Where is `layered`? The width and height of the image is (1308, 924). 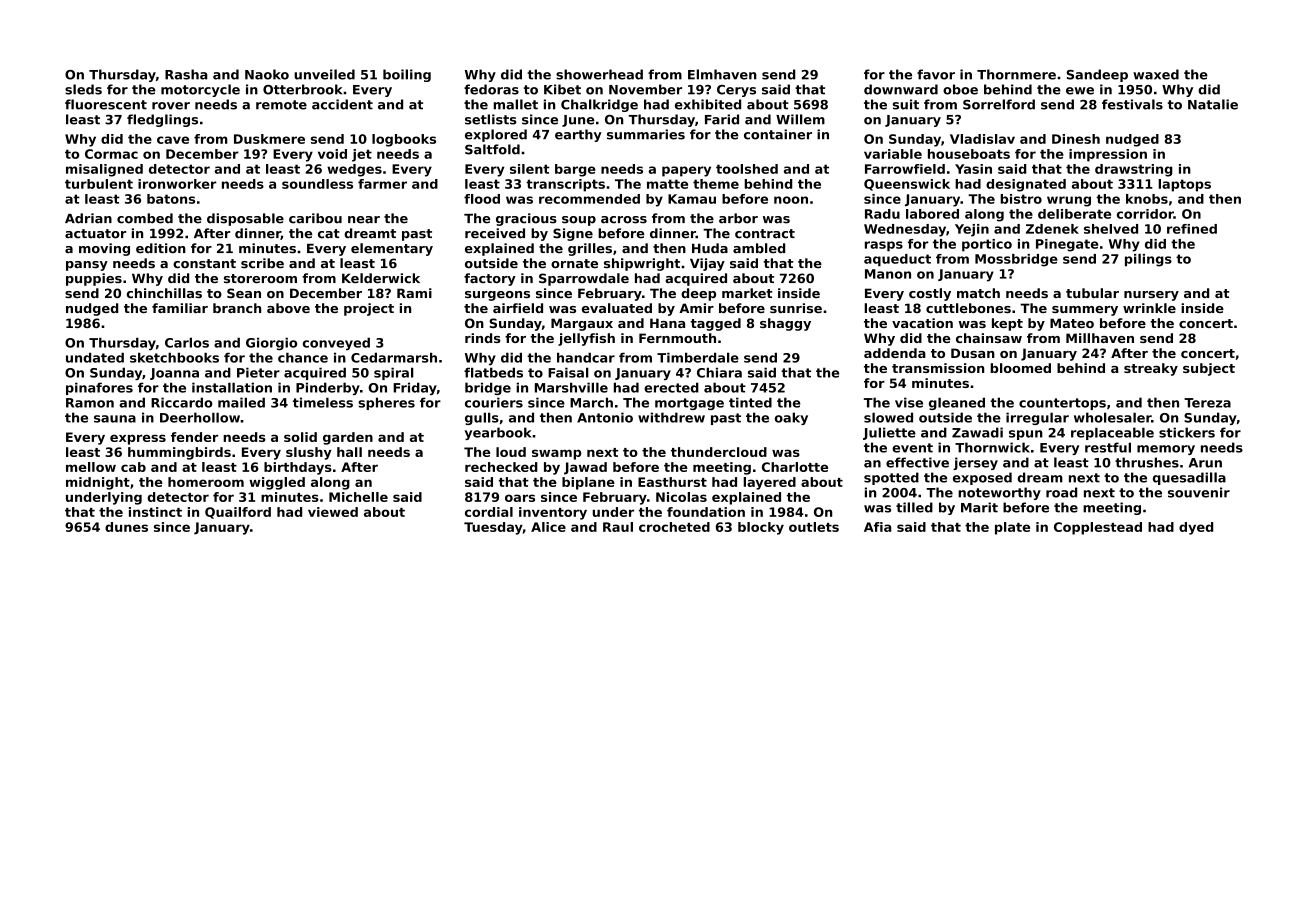 layered is located at coordinates (769, 483).
